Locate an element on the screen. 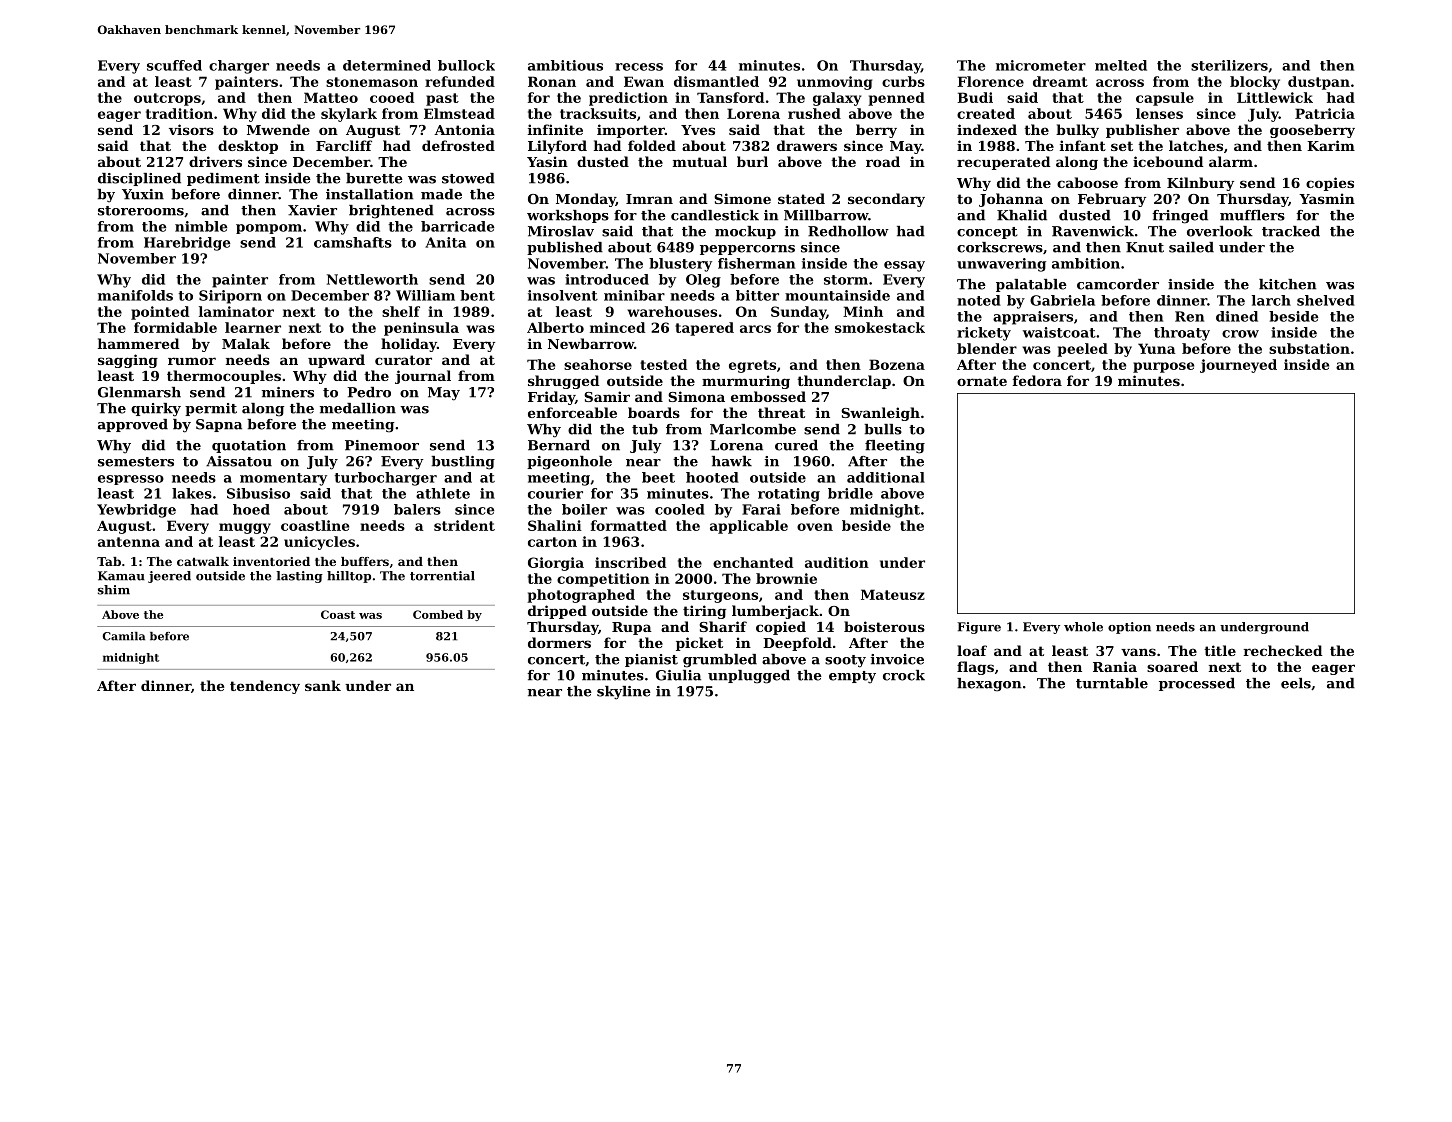  pediment is located at coordinates (223, 179).
